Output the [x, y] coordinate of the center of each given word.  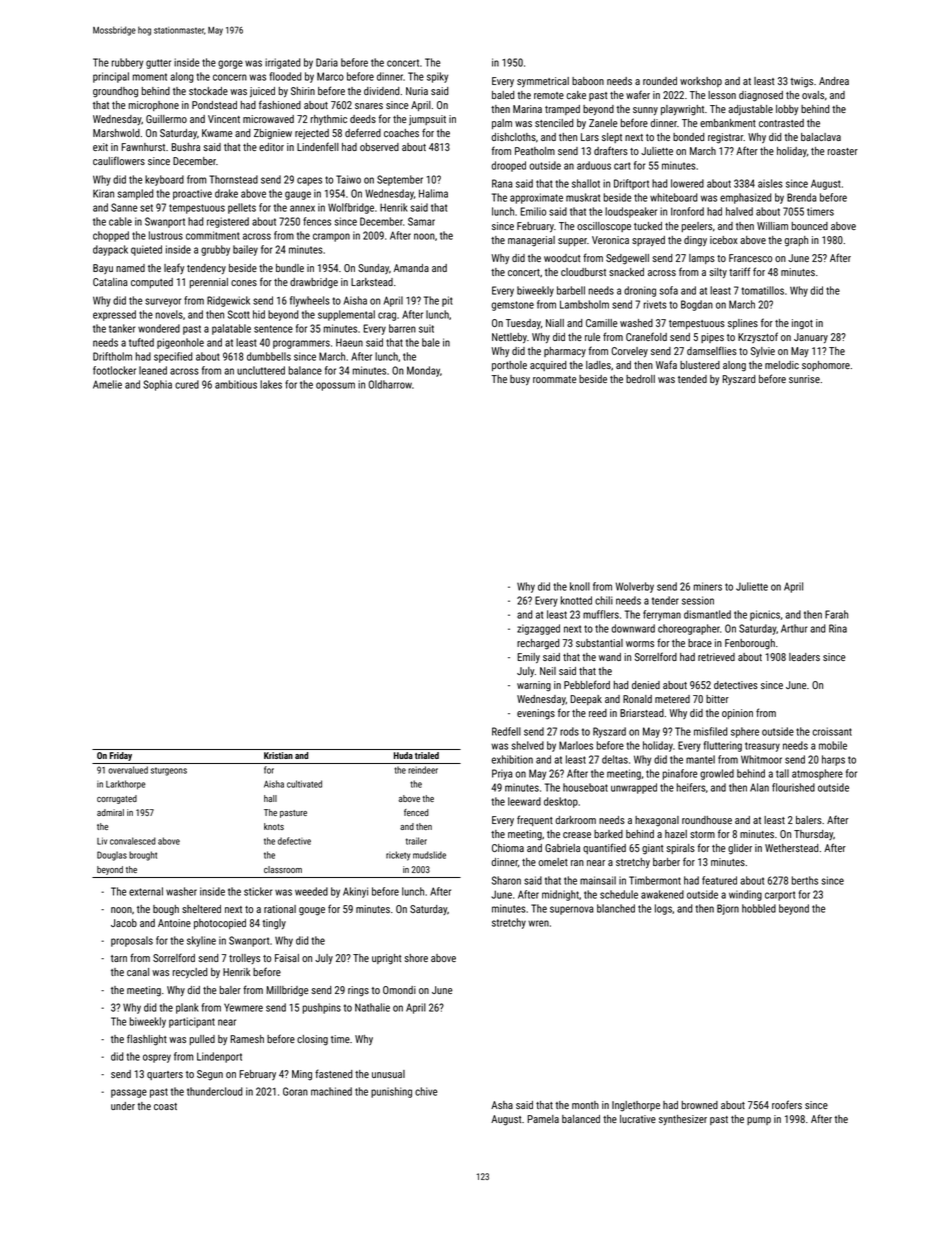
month [585, 1105]
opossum [335, 386]
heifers [691, 787]
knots [274, 826]
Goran [295, 1091]
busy [520, 380]
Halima [433, 193]
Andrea [834, 81]
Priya [502, 774]
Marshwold [116, 133]
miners [708, 586]
